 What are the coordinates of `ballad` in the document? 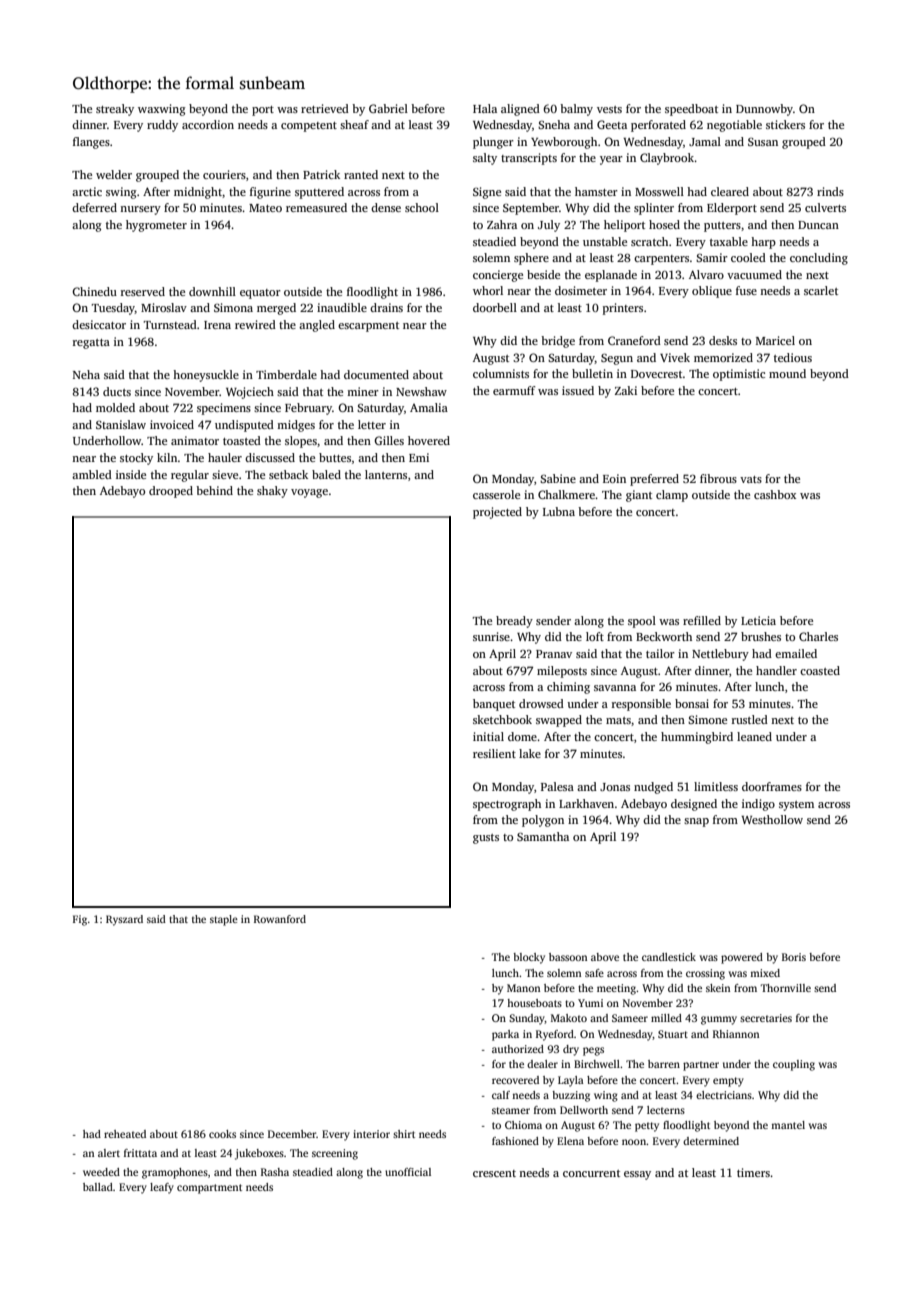 It's located at (98, 1187).
